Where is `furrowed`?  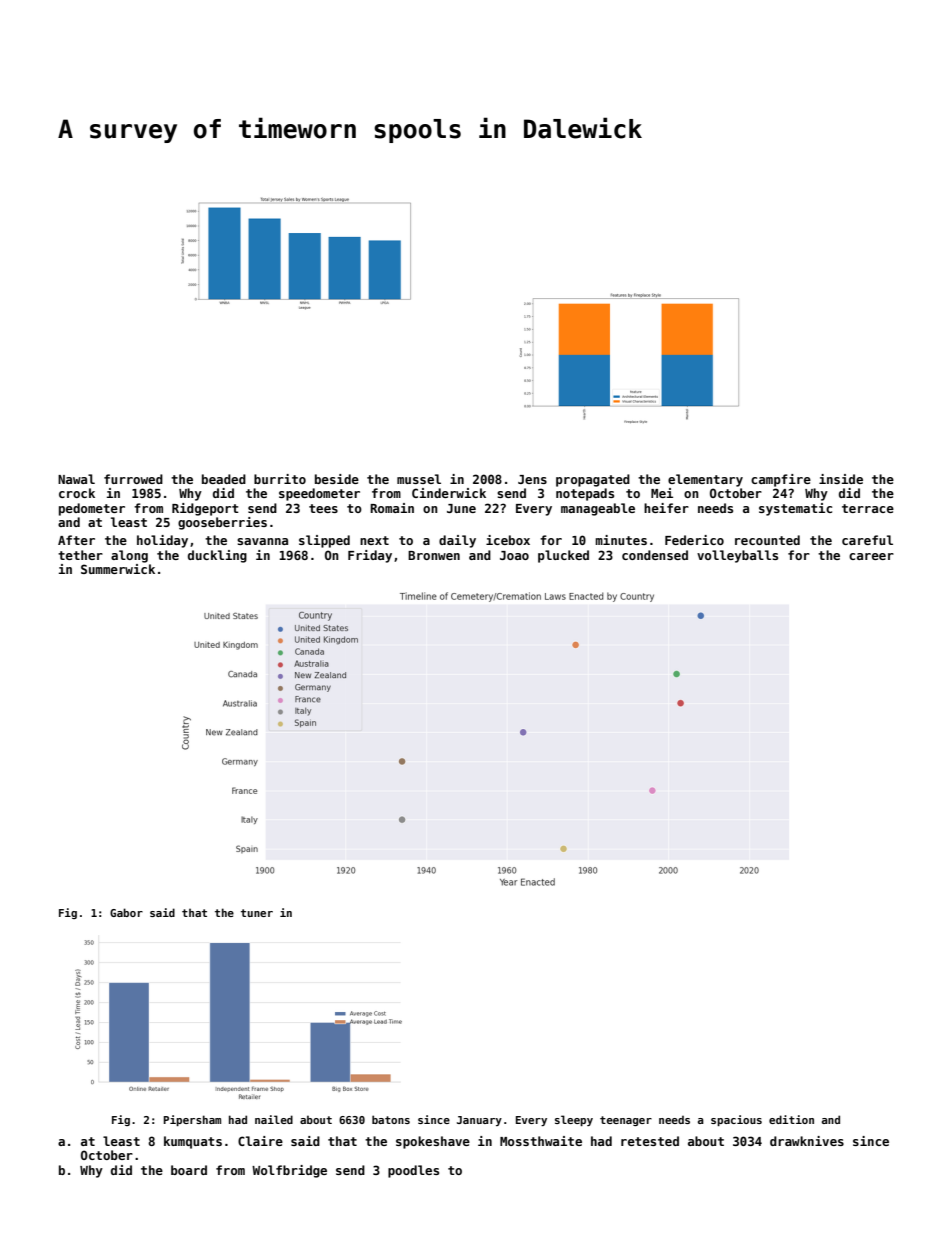
furrowed is located at coordinates (133, 479).
